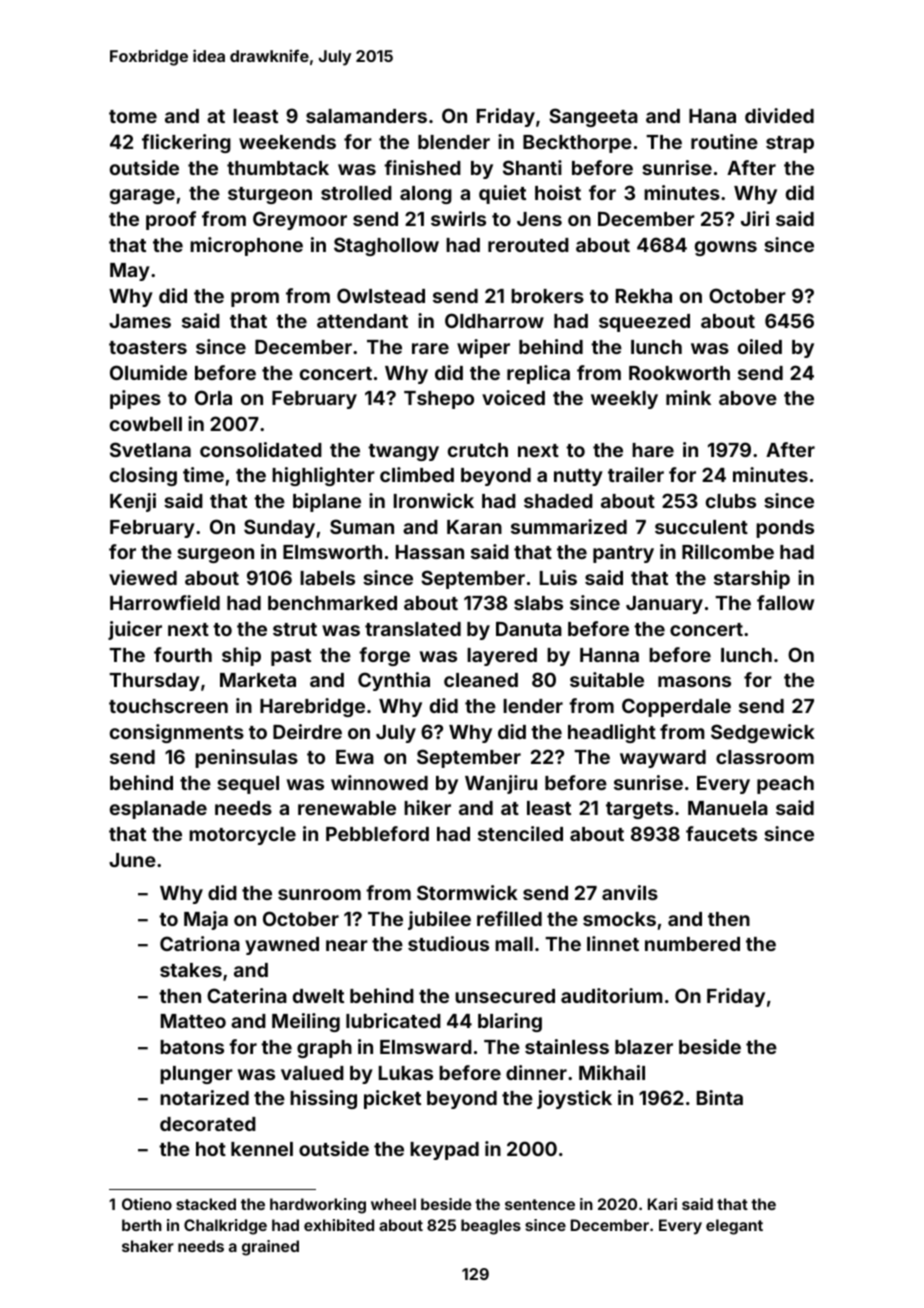  What do you see at coordinates (403, 452) in the document?
I see `twangy` at bounding box center [403, 452].
